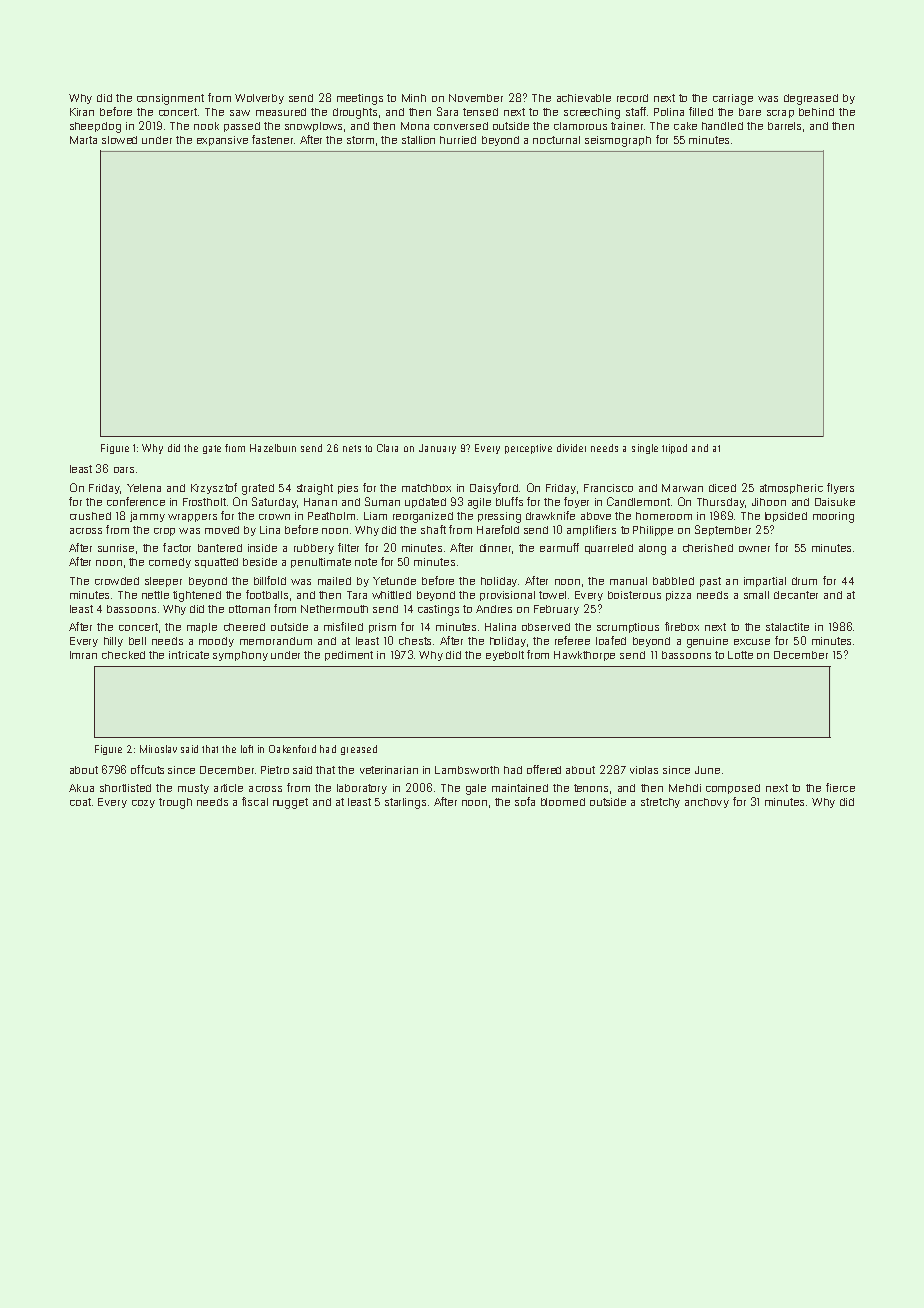  What do you see at coordinates (784, 126) in the screenshot?
I see `barrels` at bounding box center [784, 126].
